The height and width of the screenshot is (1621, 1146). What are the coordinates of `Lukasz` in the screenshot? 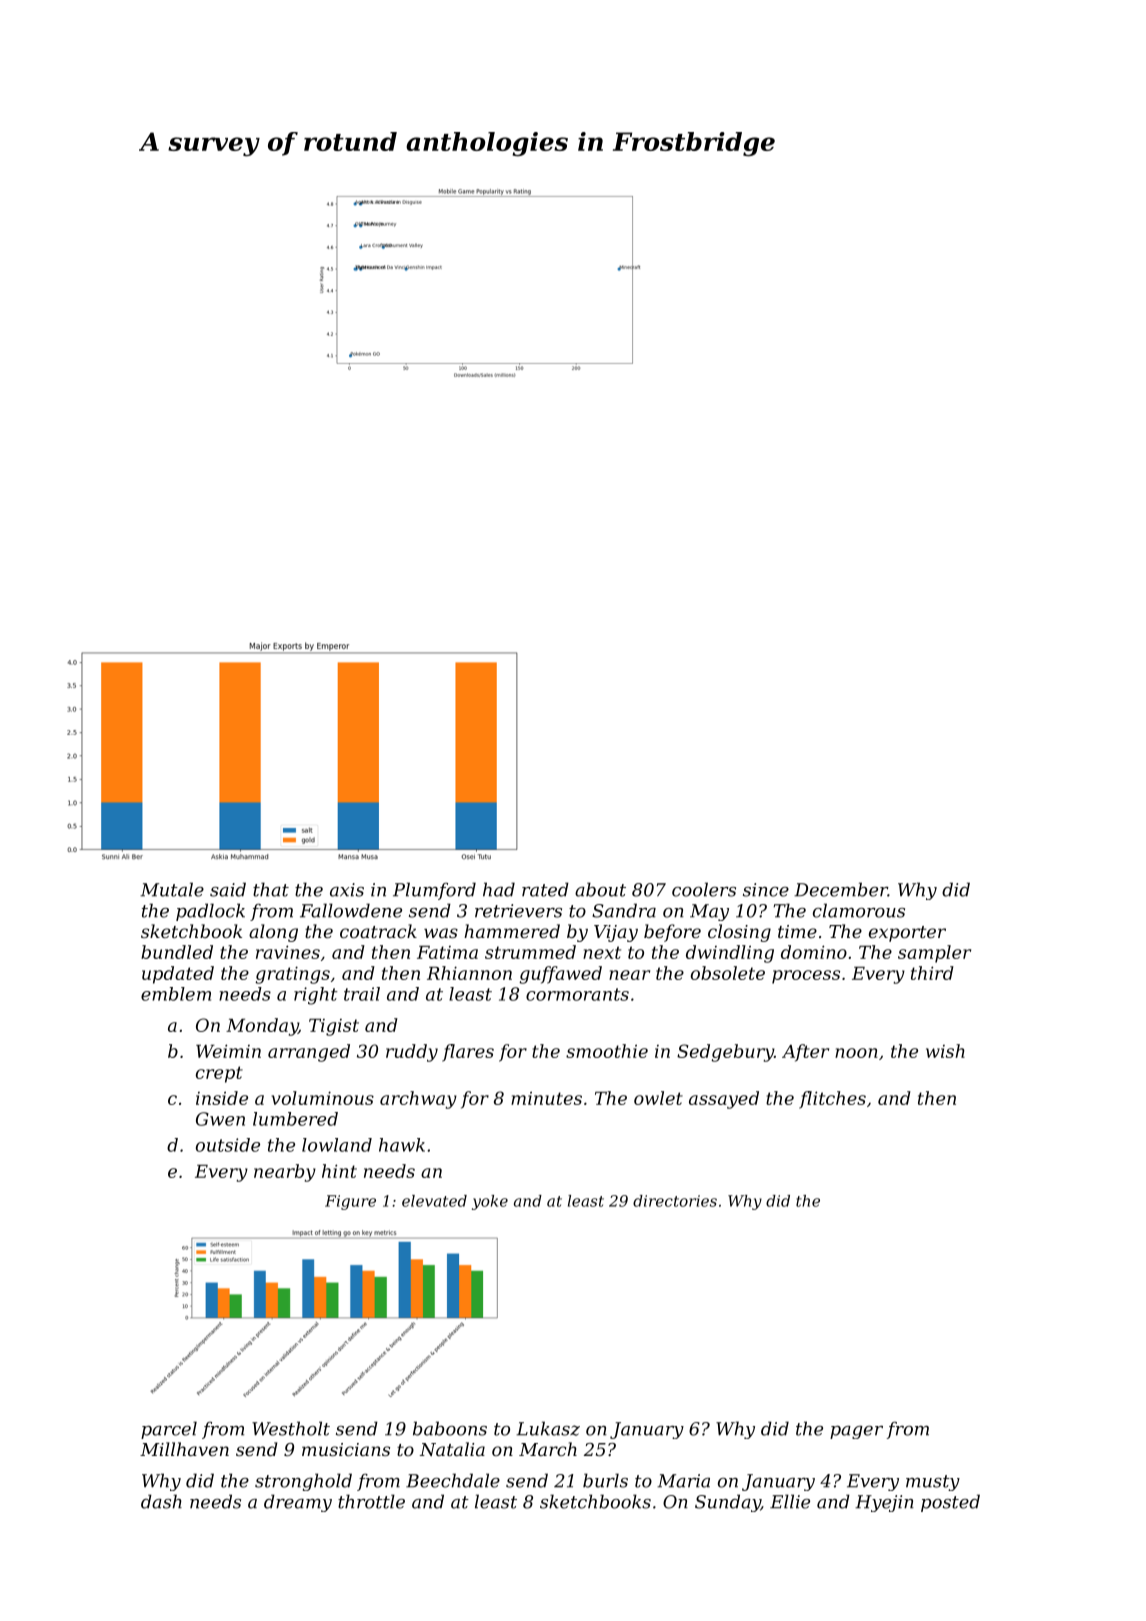 It's located at (548, 1428).
